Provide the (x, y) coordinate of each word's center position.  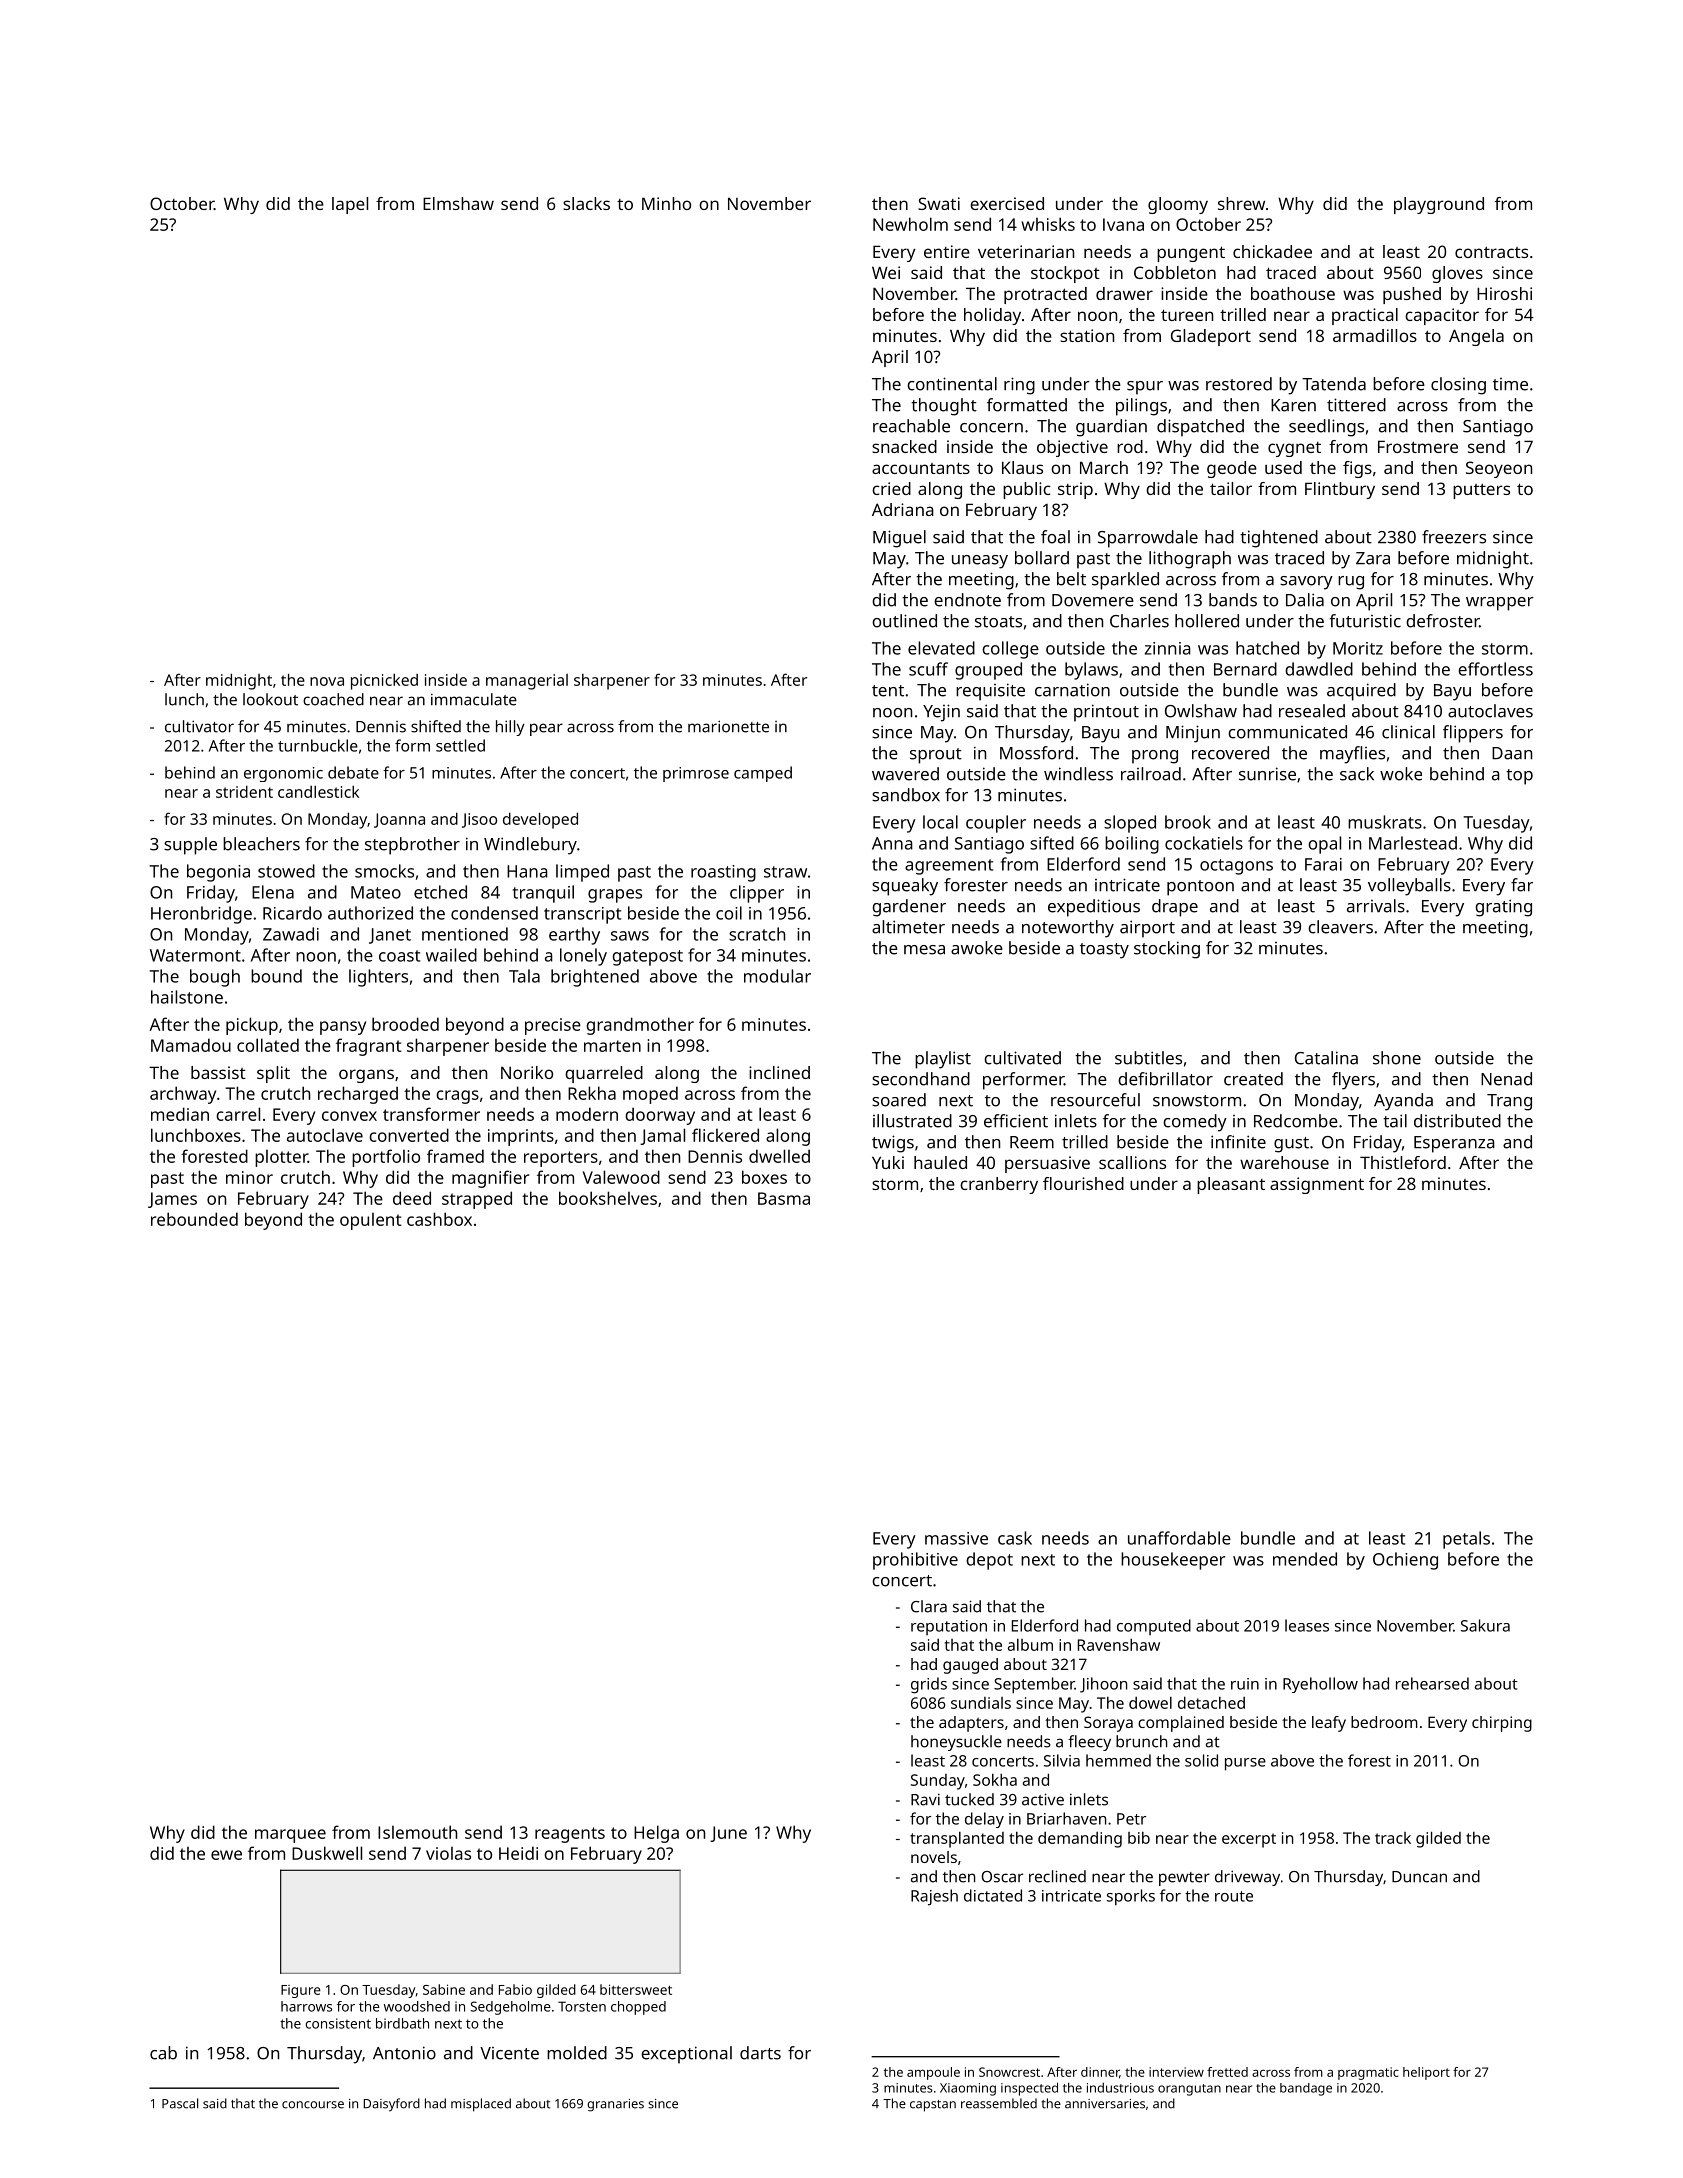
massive (956, 1538)
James (172, 1200)
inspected (1029, 2089)
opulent (370, 1221)
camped (763, 774)
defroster (1442, 621)
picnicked (384, 681)
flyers (1353, 1081)
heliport (1426, 2073)
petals (1466, 1540)
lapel (350, 205)
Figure (301, 1991)
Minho (666, 203)
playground (1439, 205)
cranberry (999, 1185)
